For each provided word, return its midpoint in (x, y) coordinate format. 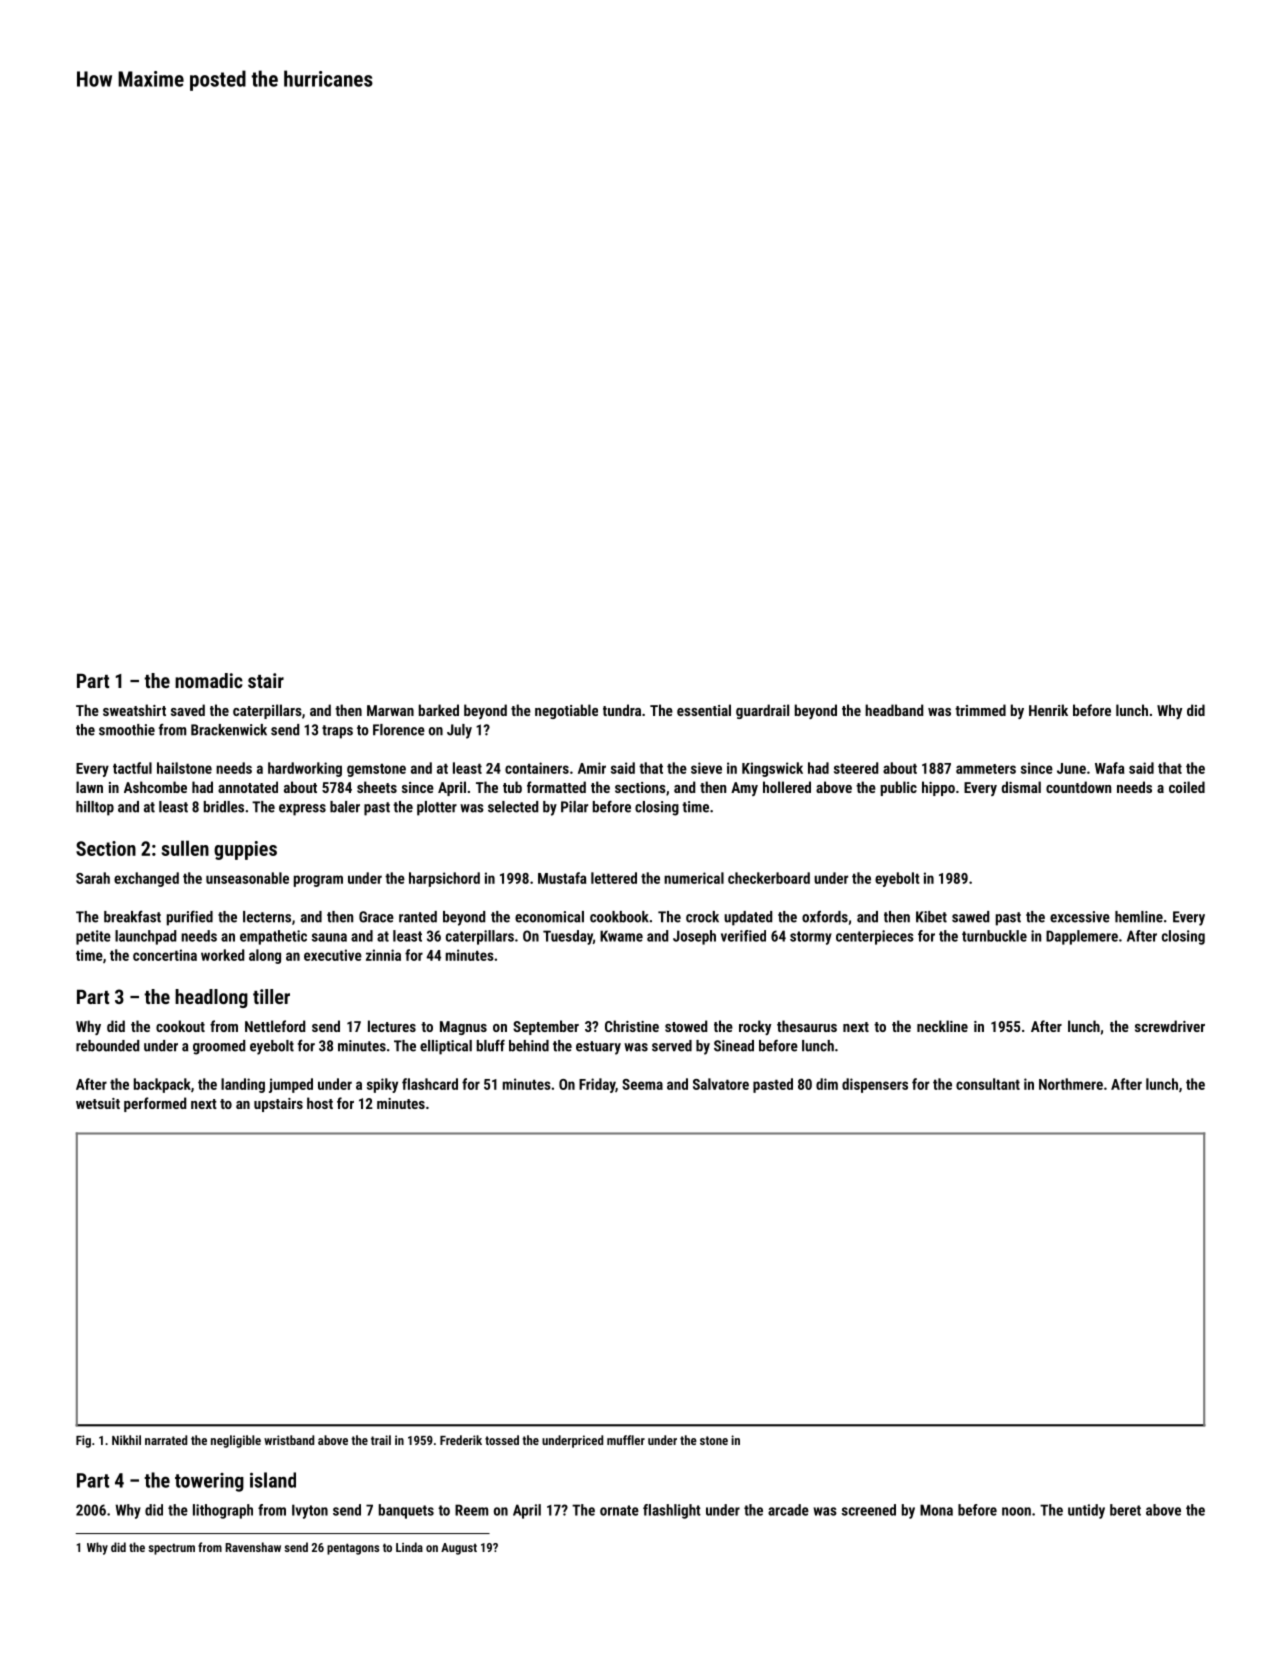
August (459, 1549)
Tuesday (568, 937)
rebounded (107, 1046)
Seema (642, 1084)
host (320, 1103)
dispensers (875, 1085)
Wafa (1110, 768)
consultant (988, 1084)
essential (704, 710)
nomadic (209, 680)
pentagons (353, 1549)
